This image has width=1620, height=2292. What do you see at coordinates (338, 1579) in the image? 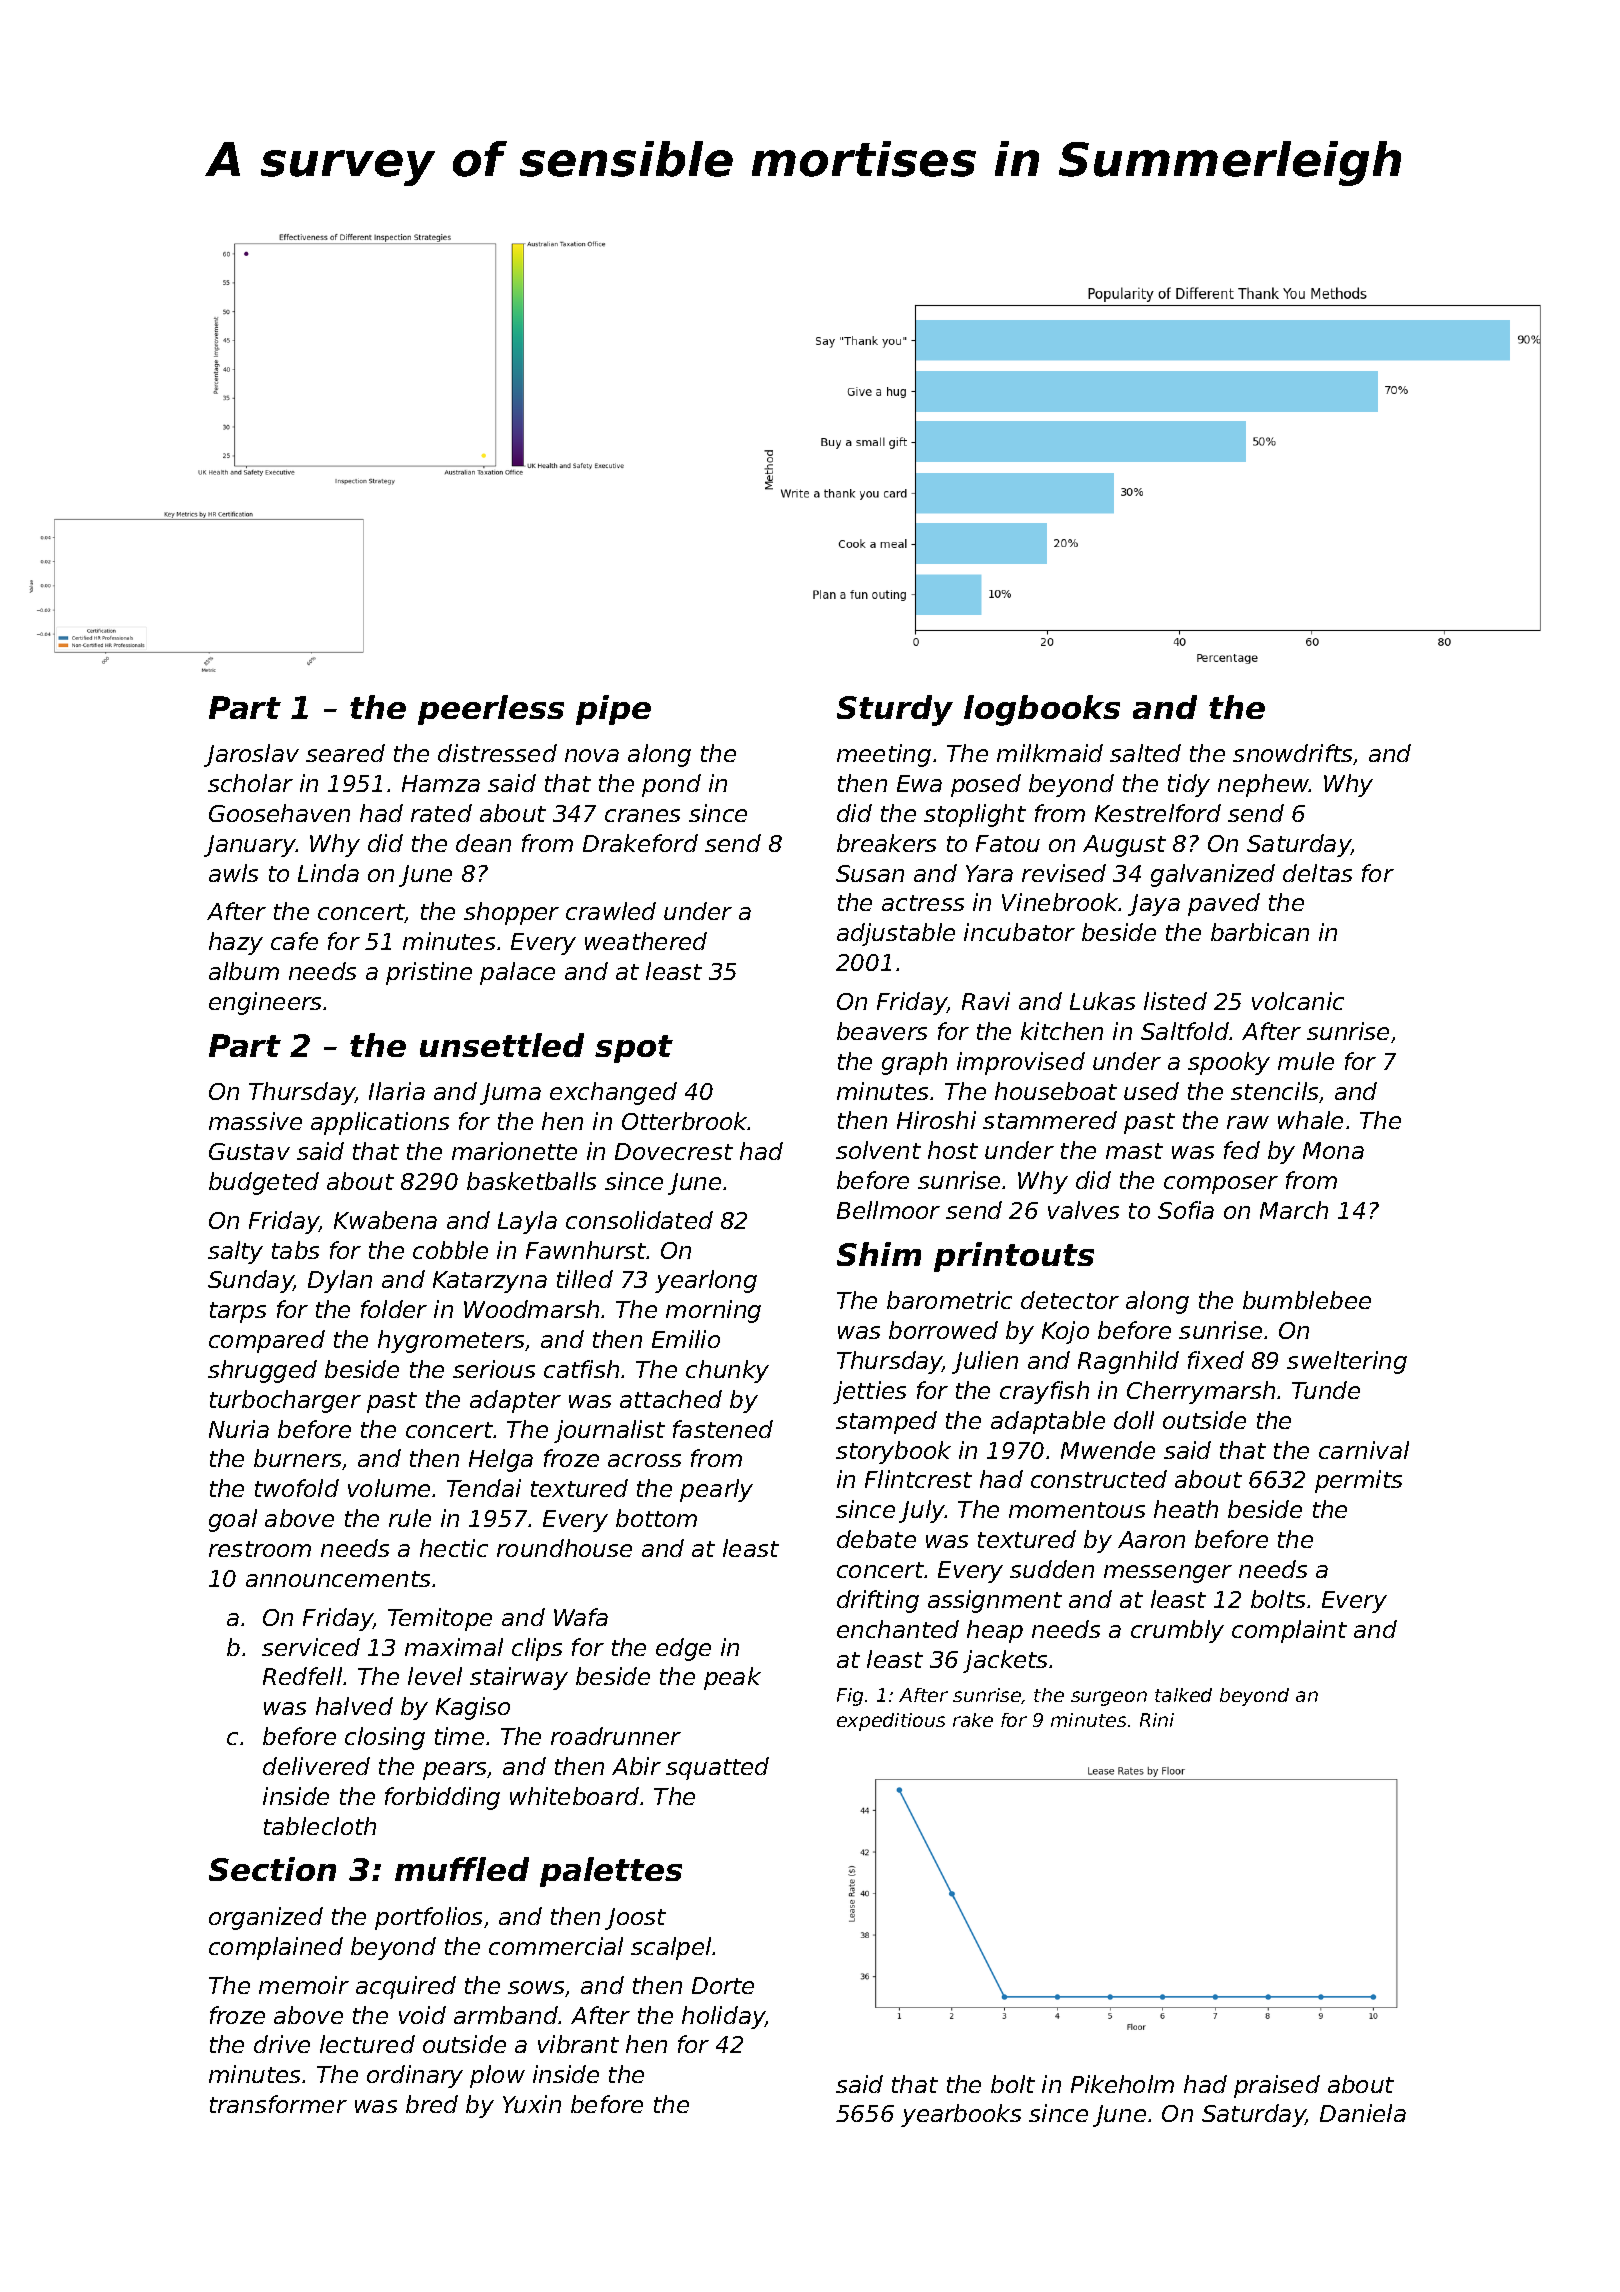
I see `announcements` at bounding box center [338, 1579].
